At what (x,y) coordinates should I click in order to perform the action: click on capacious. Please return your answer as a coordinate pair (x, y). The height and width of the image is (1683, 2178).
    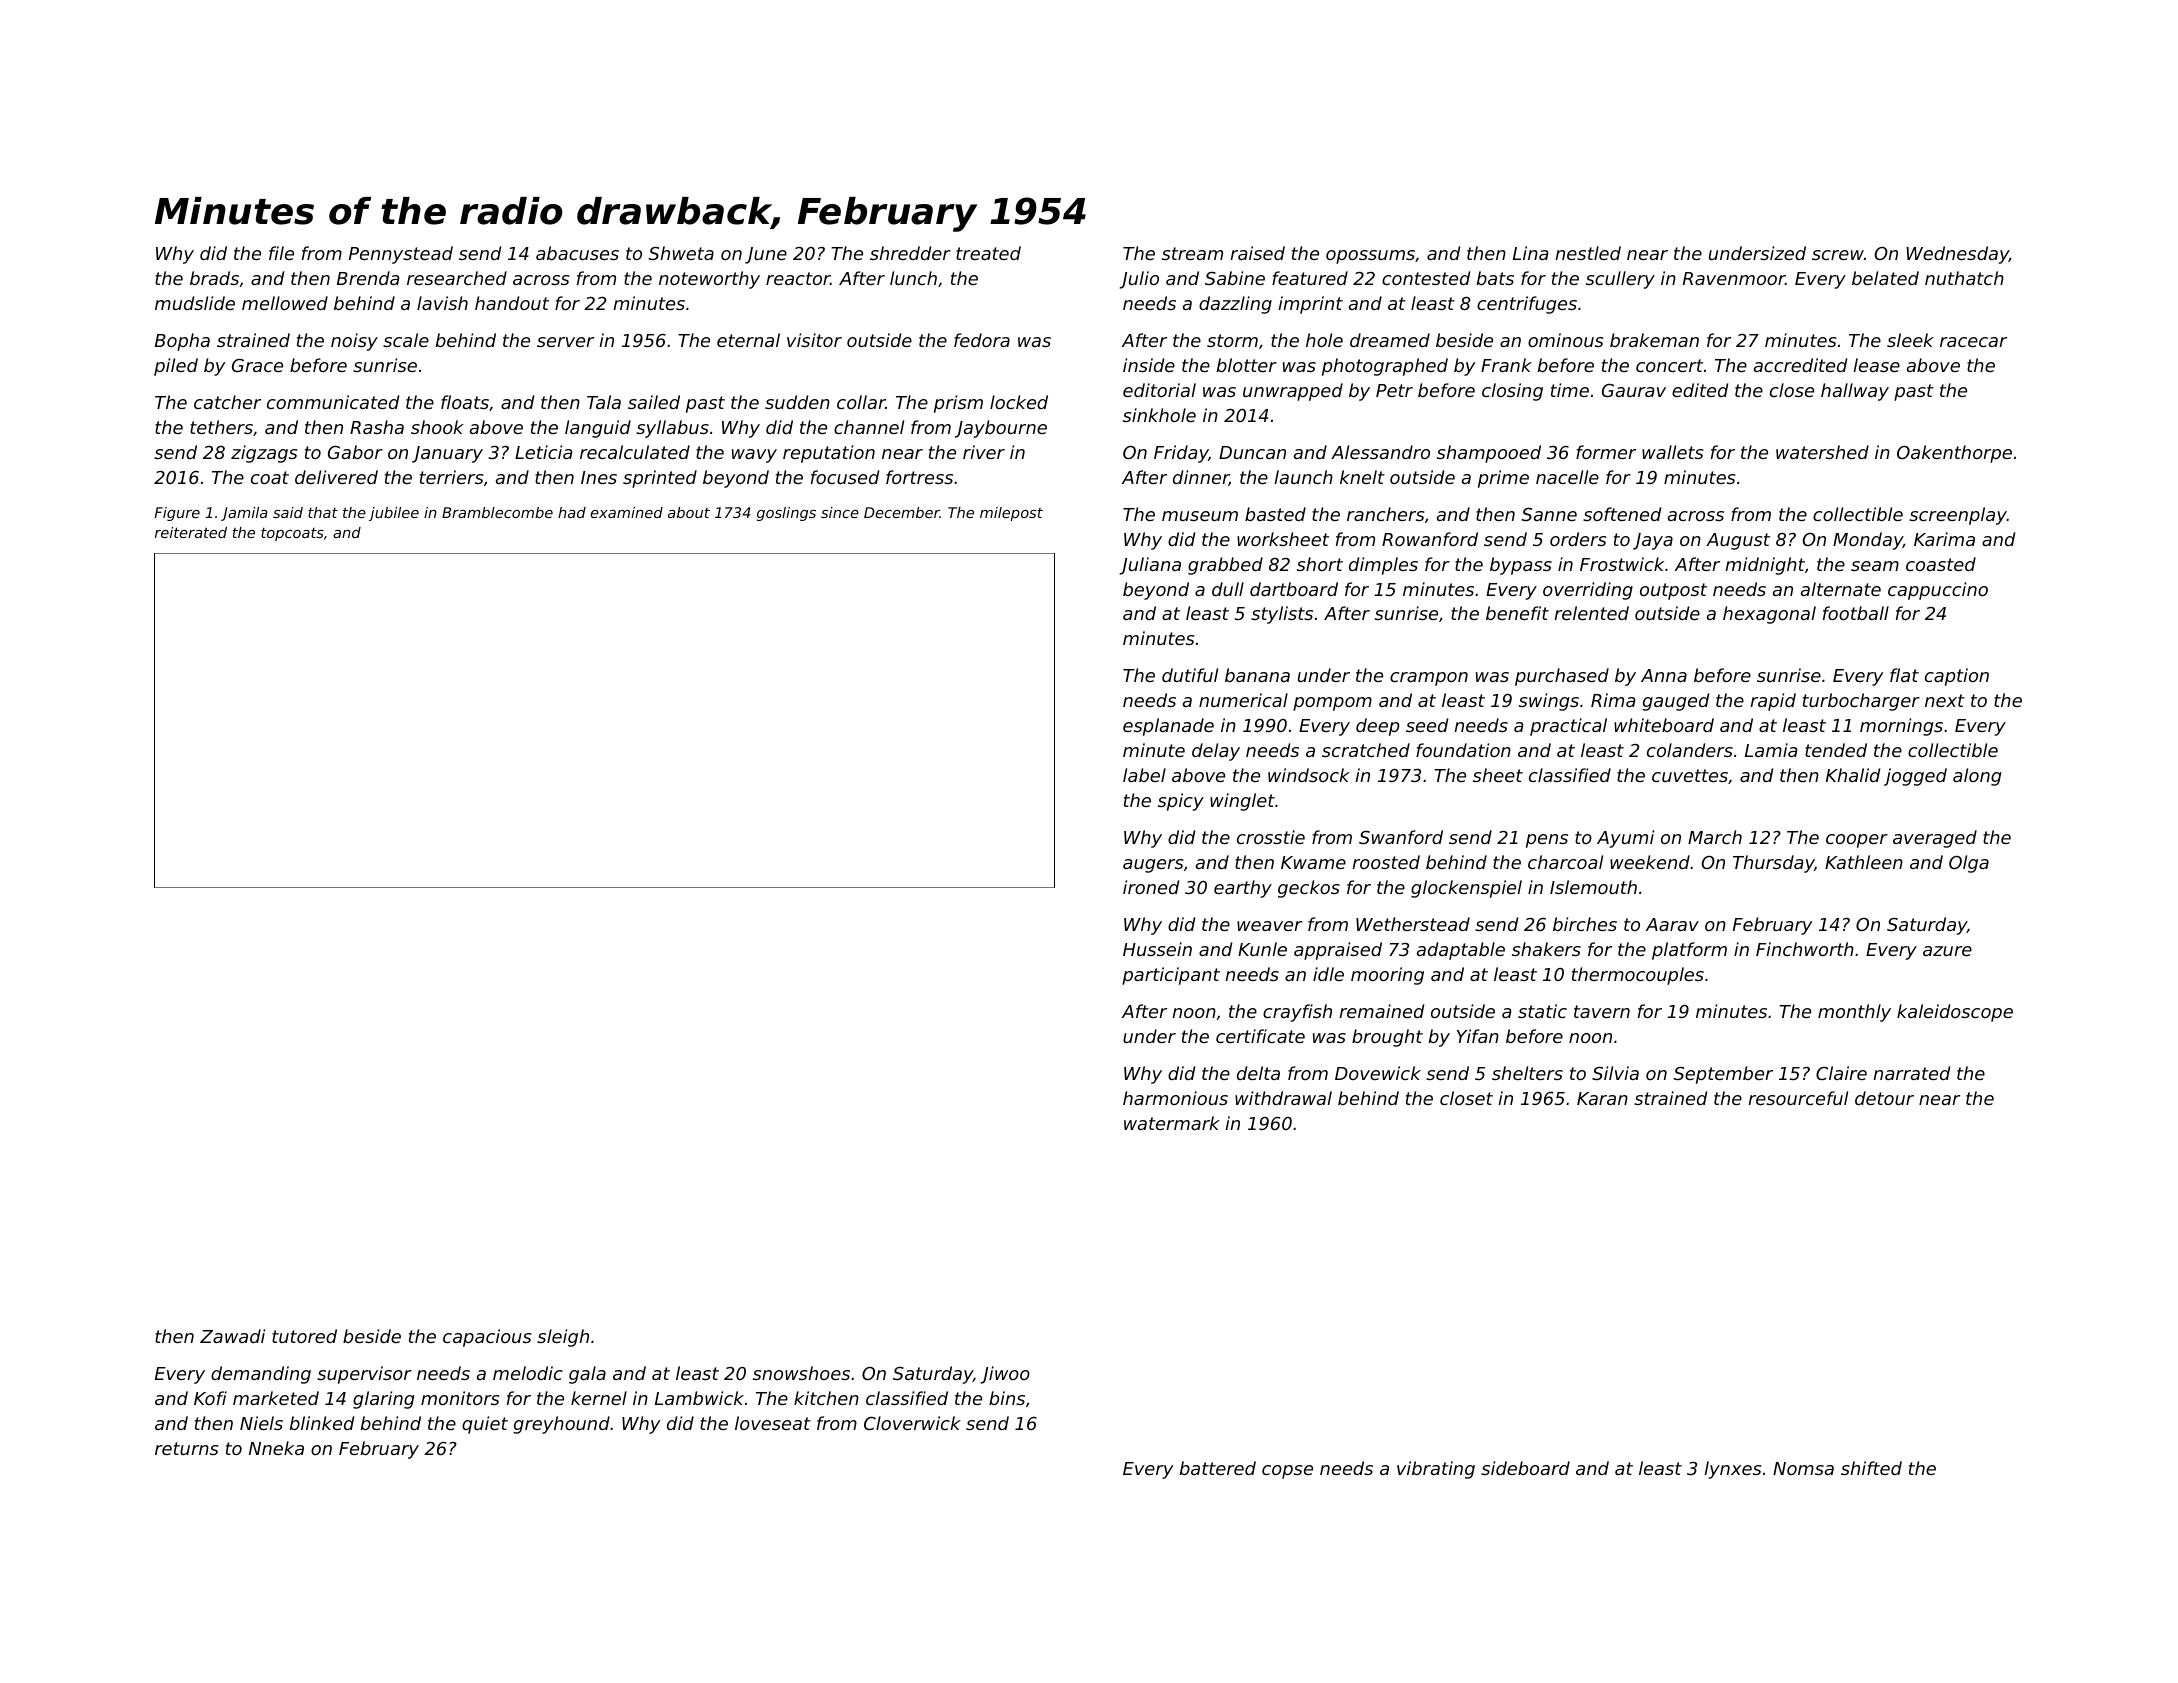
    Looking at the image, I should click on (487, 1338).
